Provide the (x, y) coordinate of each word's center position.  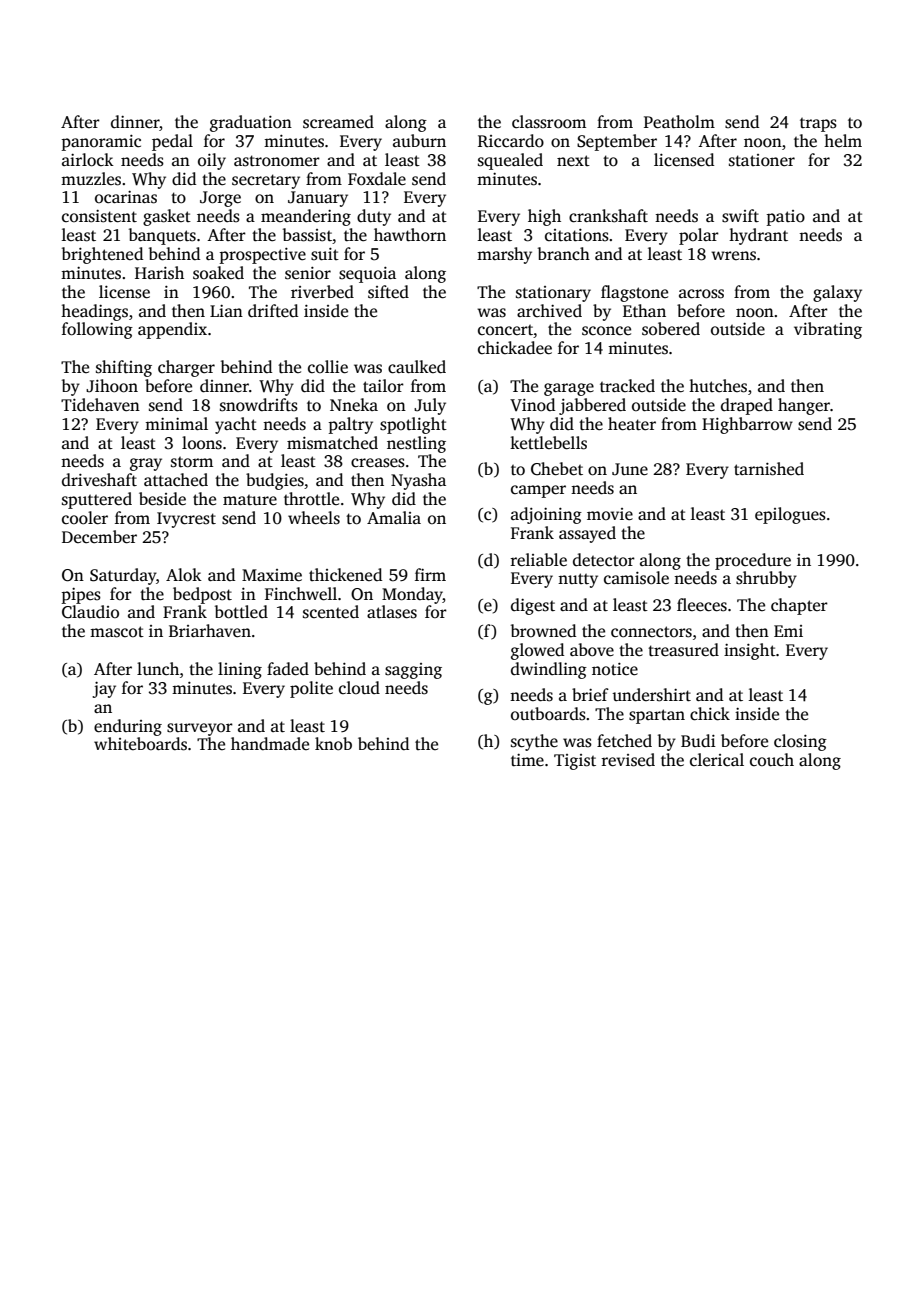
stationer (762, 160)
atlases (392, 612)
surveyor (200, 729)
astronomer (277, 161)
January (318, 199)
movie (610, 514)
